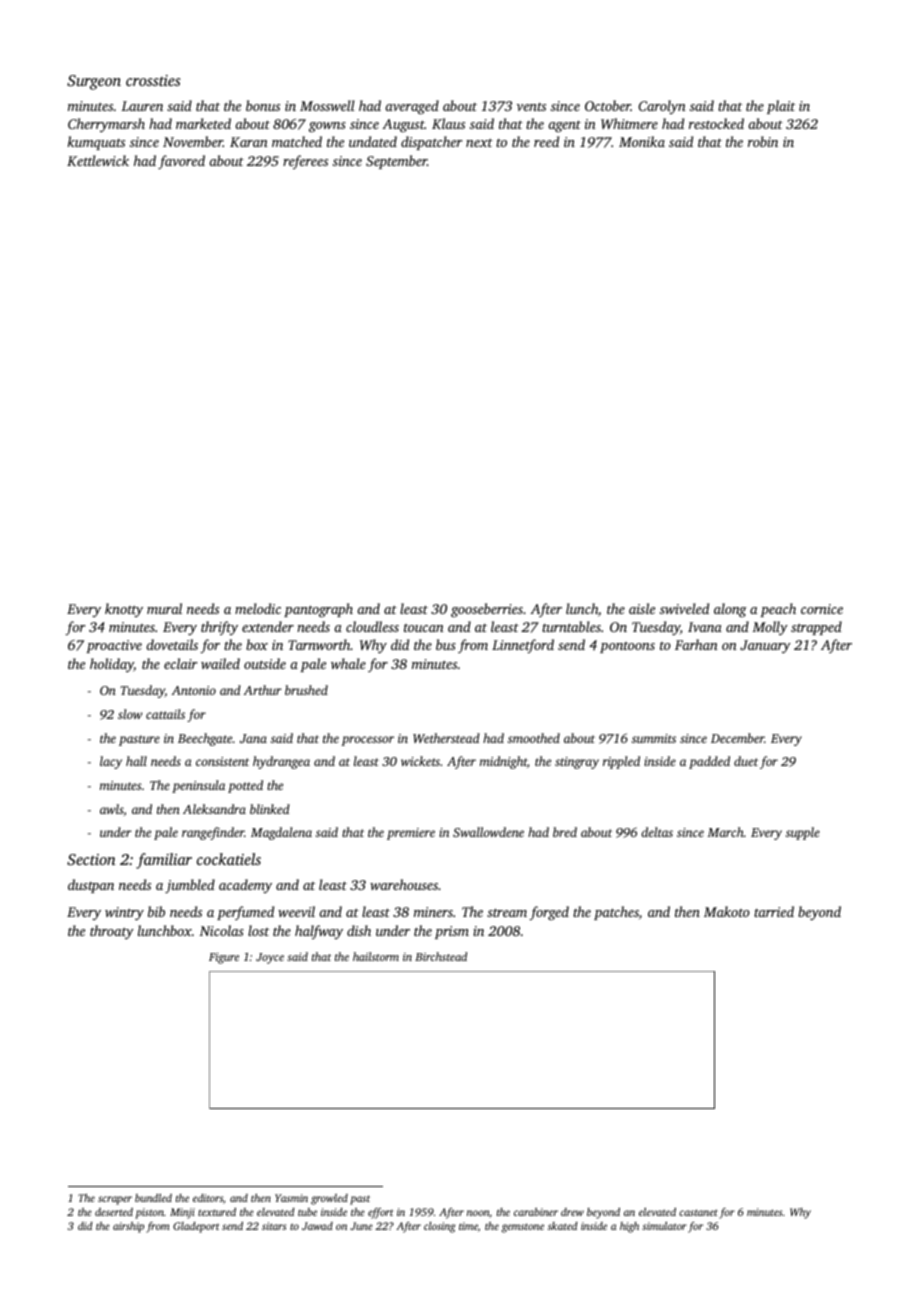 The height and width of the screenshot is (1308, 924). Describe the element at coordinates (822, 609) in the screenshot. I see `cornice` at that location.
